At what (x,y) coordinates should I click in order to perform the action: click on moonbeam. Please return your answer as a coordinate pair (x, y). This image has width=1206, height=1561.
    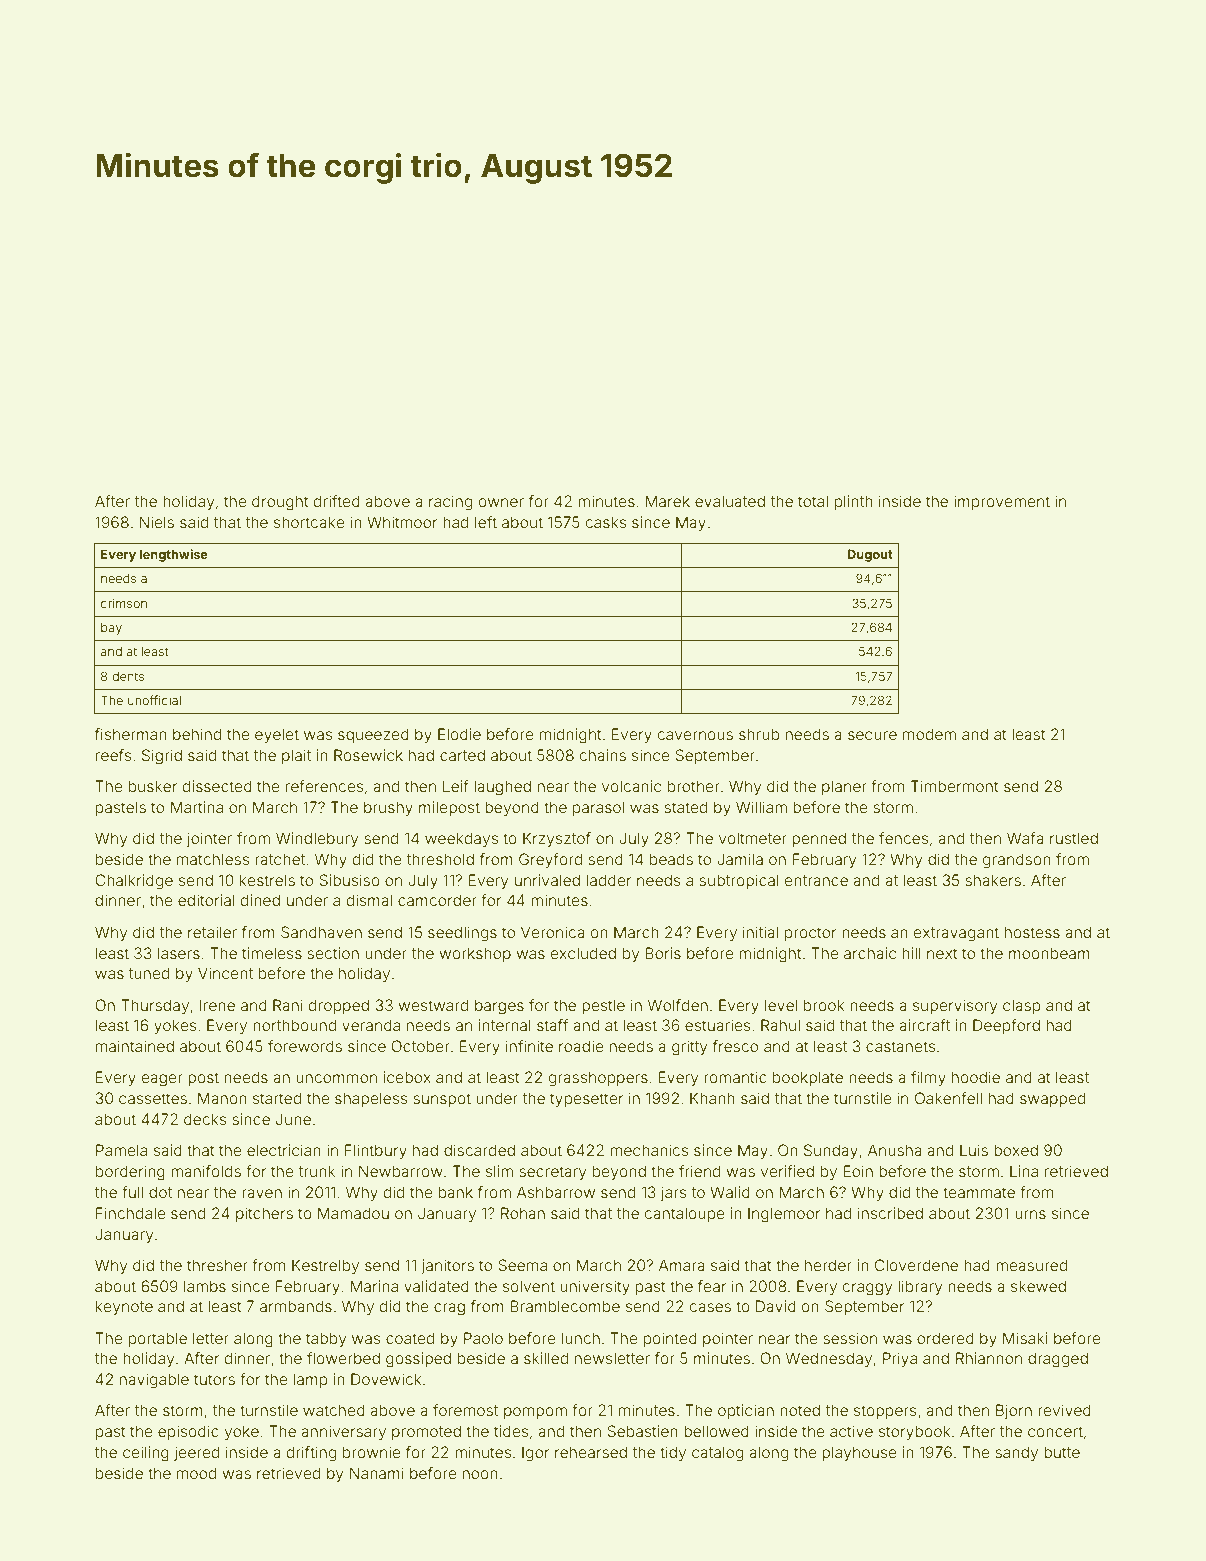
    Looking at the image, I should click on (1049, 953).
